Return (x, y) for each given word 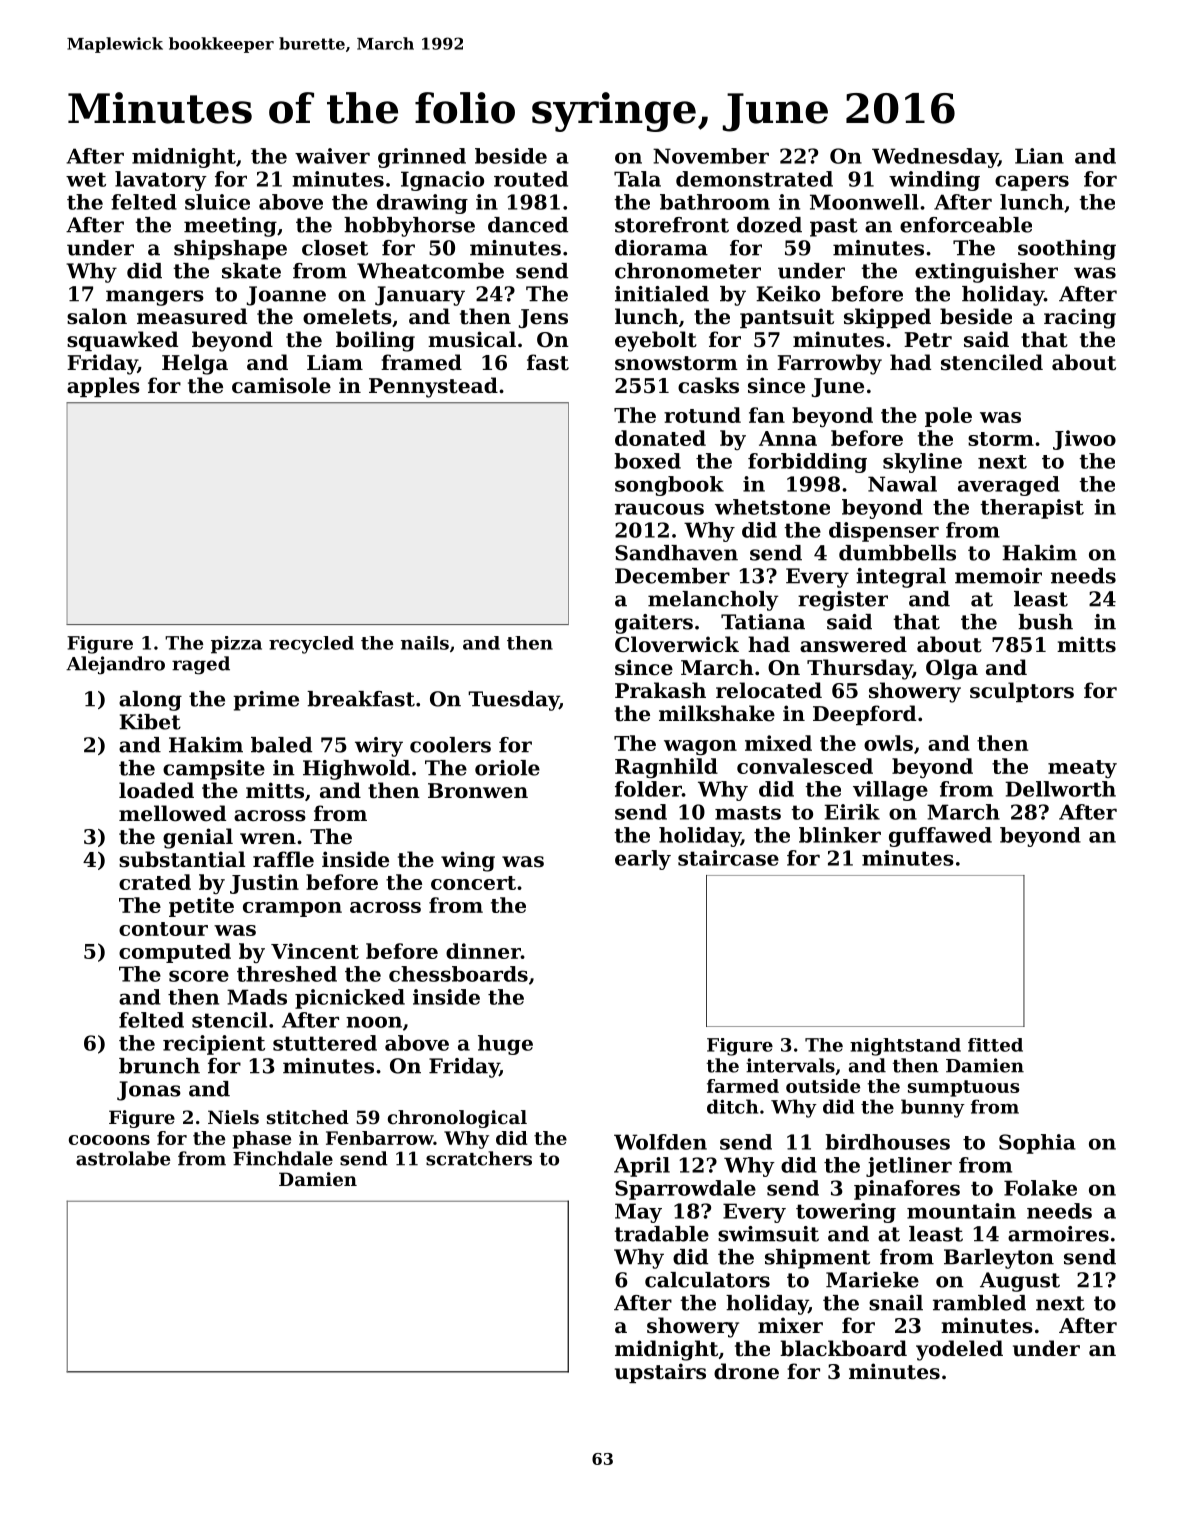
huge (505, 1045)
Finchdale (283, 1158)
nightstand (905, 1047)
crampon (292, 909)
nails (425, 643)
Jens (543, 318)
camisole (281, 385)
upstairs (660, 1373)
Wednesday (935, 158)
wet (86, 179)
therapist (1032, 509)
